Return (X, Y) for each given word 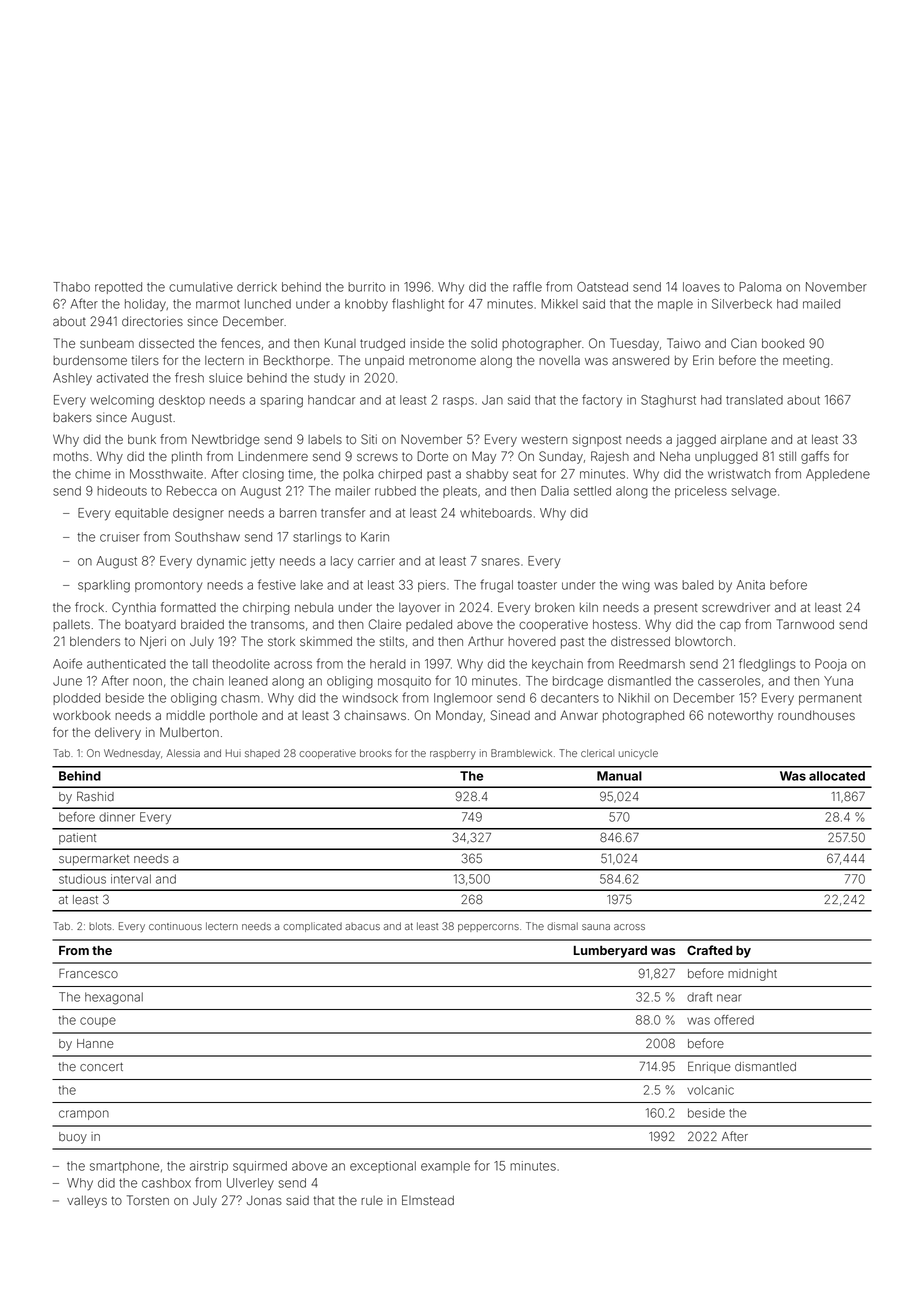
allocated (837, 776)
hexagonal (114, 998)
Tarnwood (805, 624)
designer (198, 514)
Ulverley (250, 1184)
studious (82, 879)
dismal (562, 926)
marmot (218, 304)
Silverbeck (742, 304)
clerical (597, 753)
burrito (367, 287)
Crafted (709, 950)
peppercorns (488, 928)
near (729, 998)
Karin (375, 537)
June (67, 681)
